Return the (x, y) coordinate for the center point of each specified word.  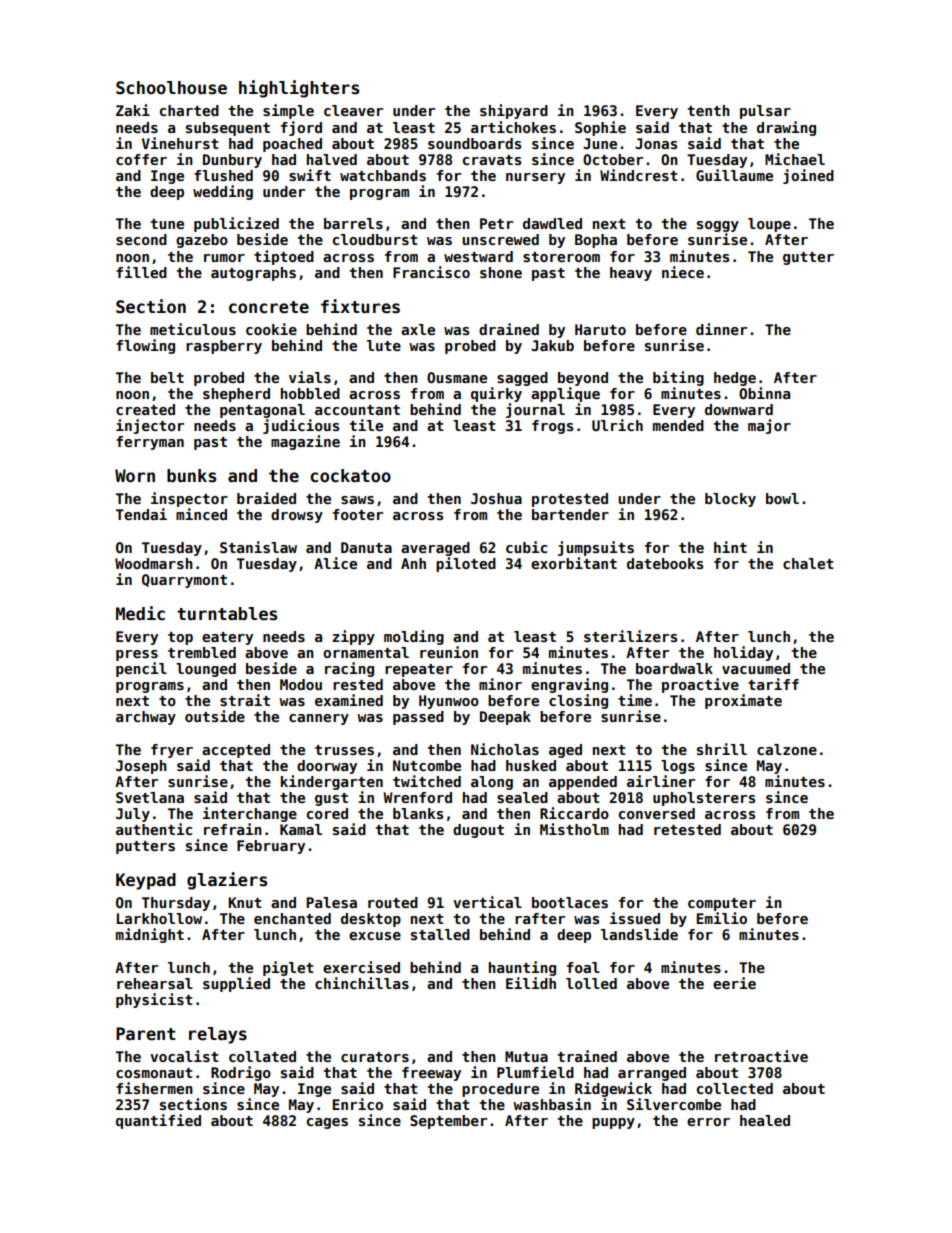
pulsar (765, 112)
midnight (150, 935)
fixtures (360, 306)
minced (201, 514)
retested (687, 829)
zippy (353, 637)
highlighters (299, 89)
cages (327, 1123)
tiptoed (284, 257)
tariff (773, 684)
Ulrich (617, 425)
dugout (478, 831)
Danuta (366, 547)
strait (245, 700)
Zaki (133, 110)
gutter (808, 258)
